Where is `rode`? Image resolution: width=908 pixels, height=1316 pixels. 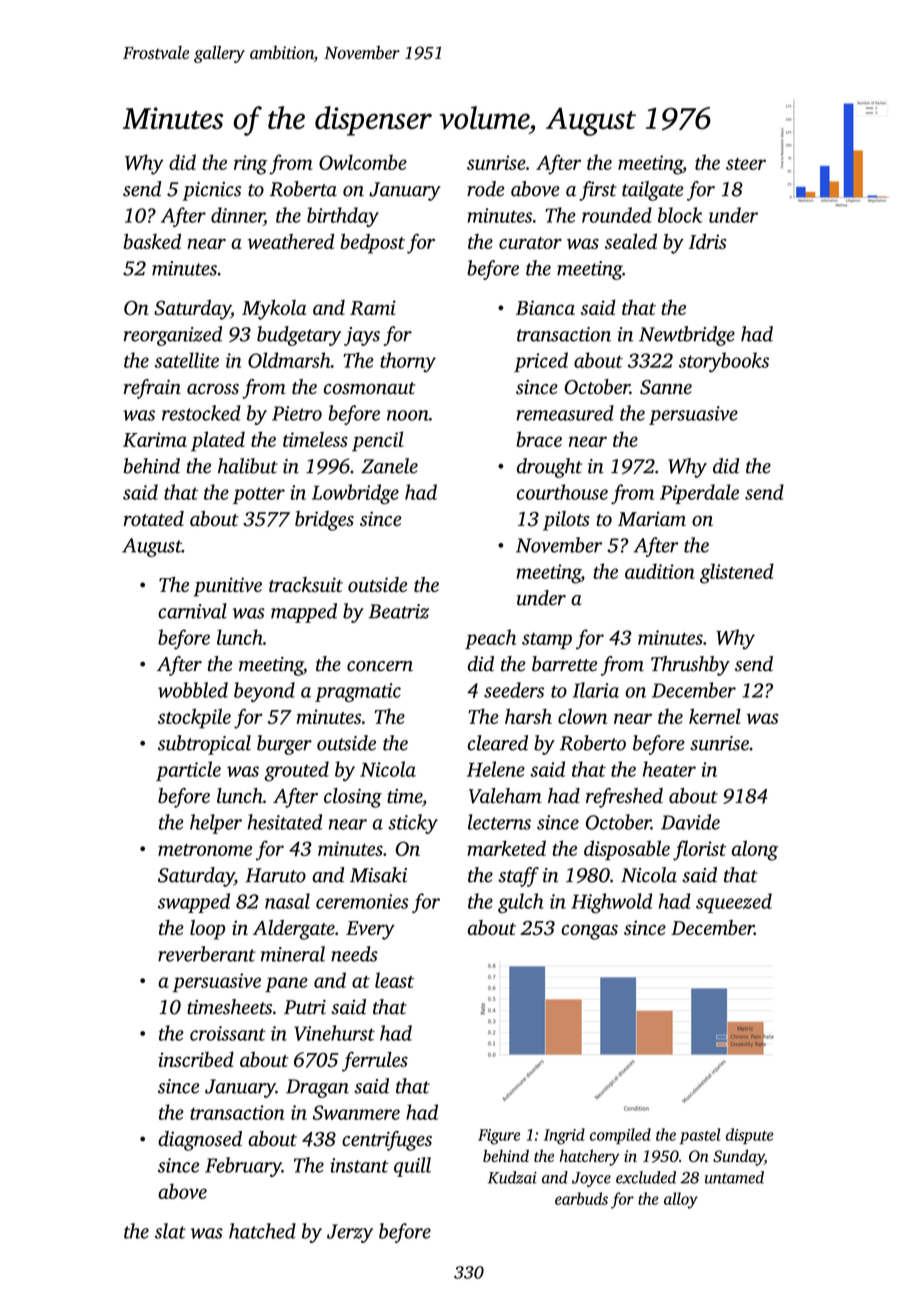 rode is located at coordinates (485, 189).
